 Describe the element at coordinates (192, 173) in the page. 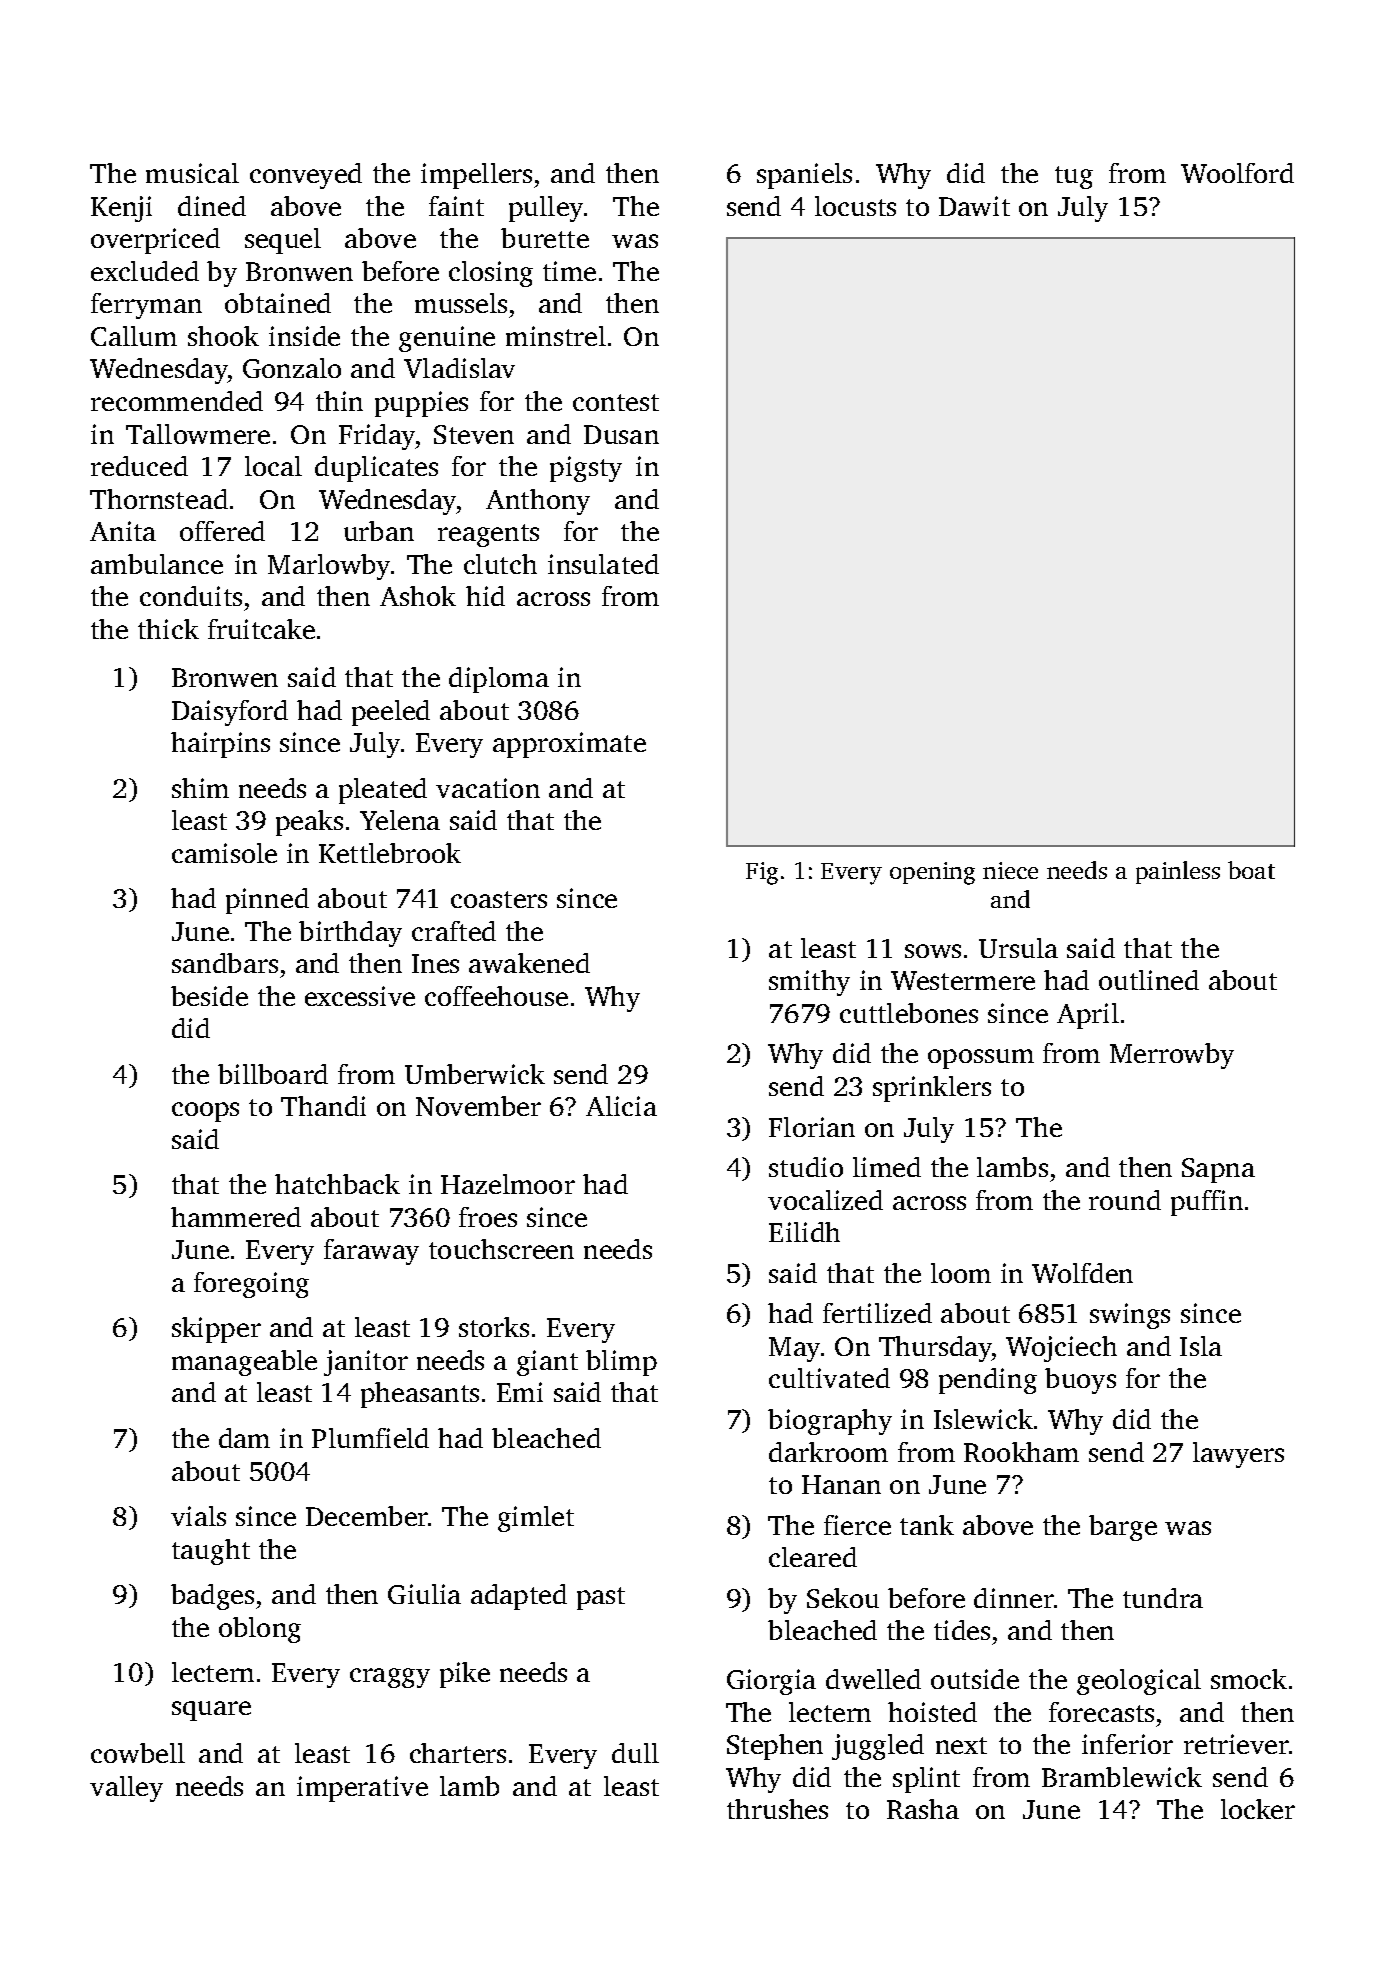

I see `musical` at that location.
